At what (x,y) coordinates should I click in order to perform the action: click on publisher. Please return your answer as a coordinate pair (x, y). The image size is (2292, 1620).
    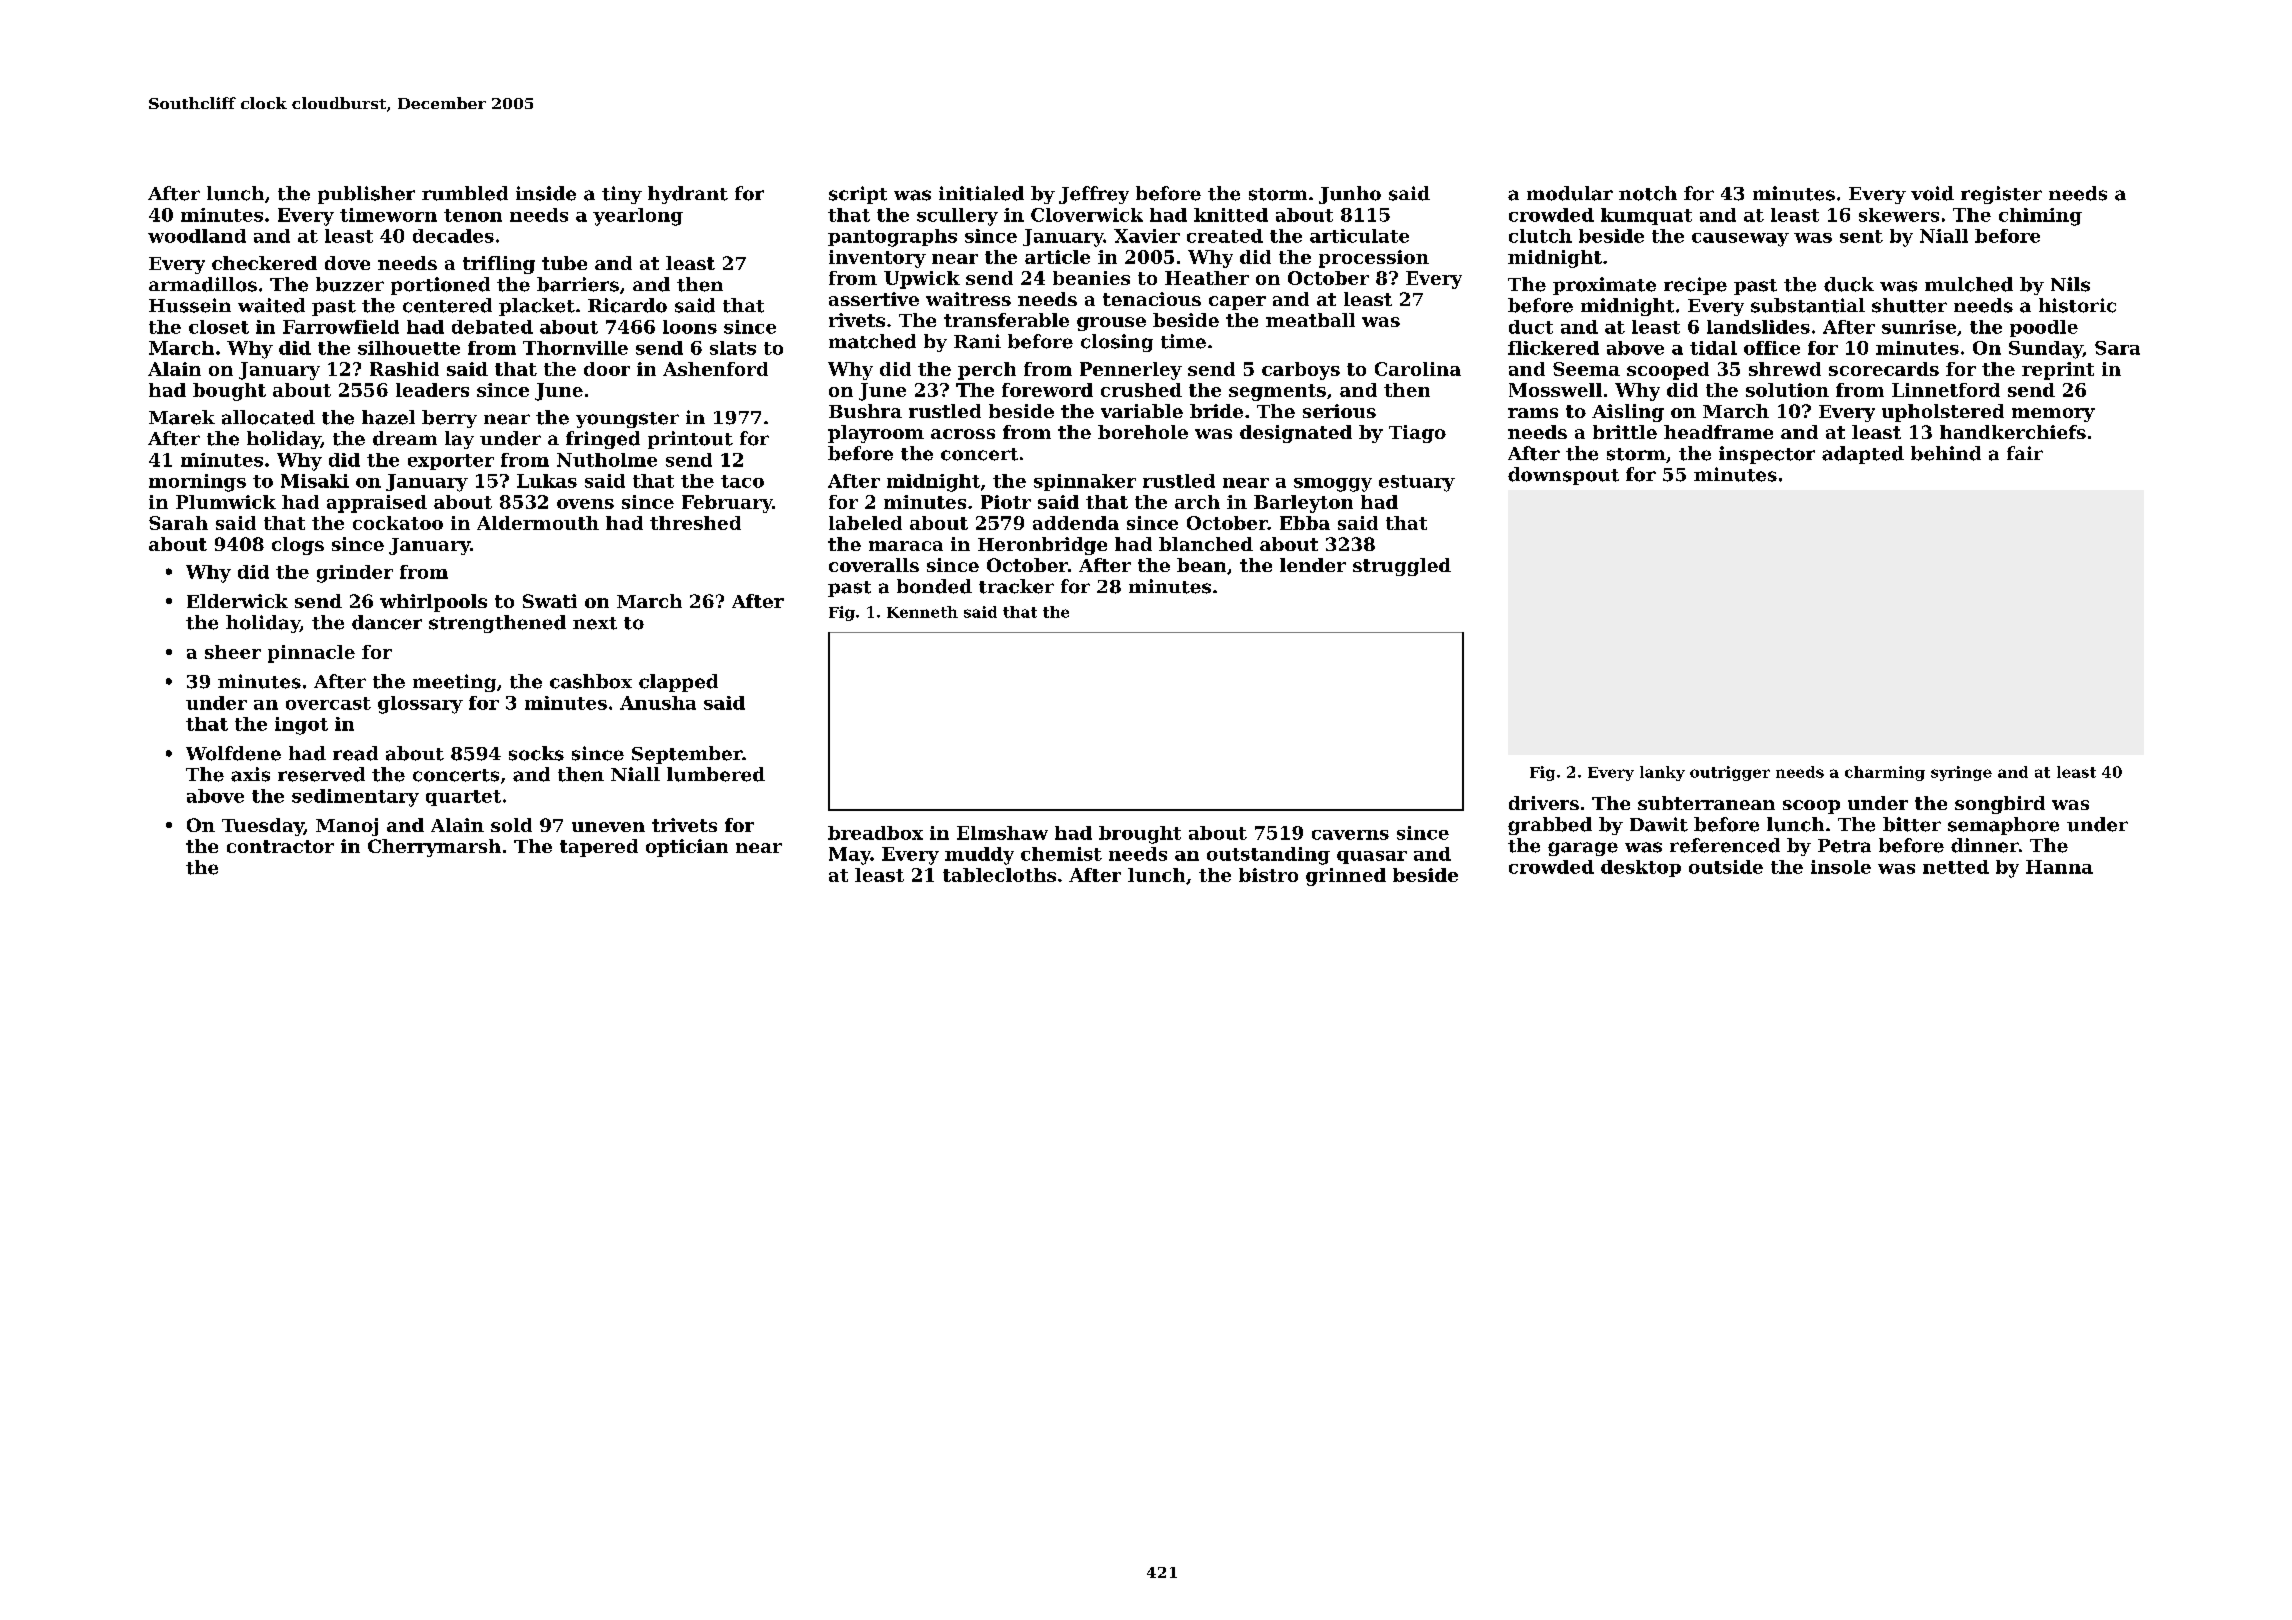
    Looking at the image, I should click on (366, 195).
